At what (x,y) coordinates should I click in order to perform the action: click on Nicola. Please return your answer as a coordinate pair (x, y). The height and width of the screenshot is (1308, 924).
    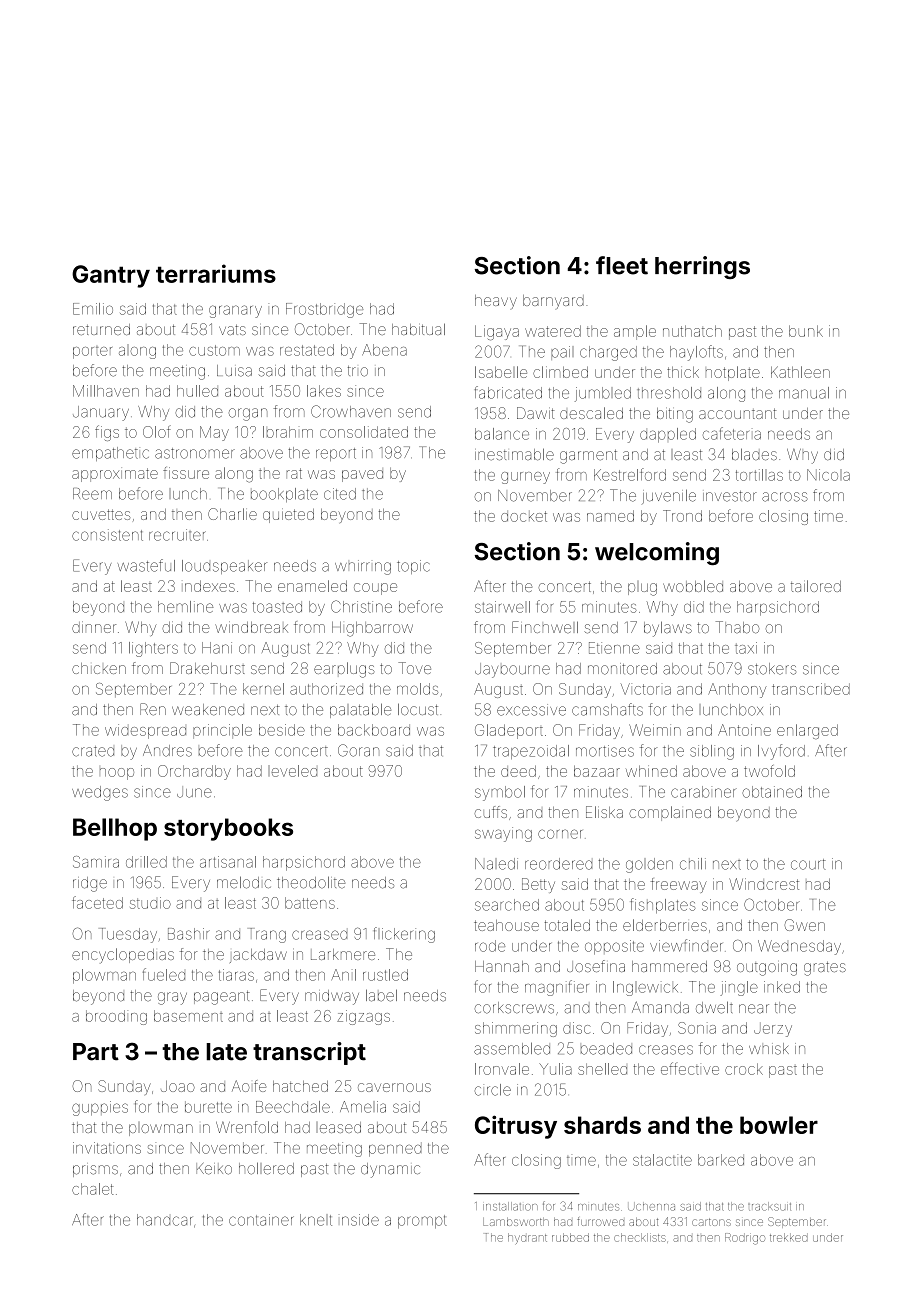
    Looking at the image, I should click on (828, 475).
